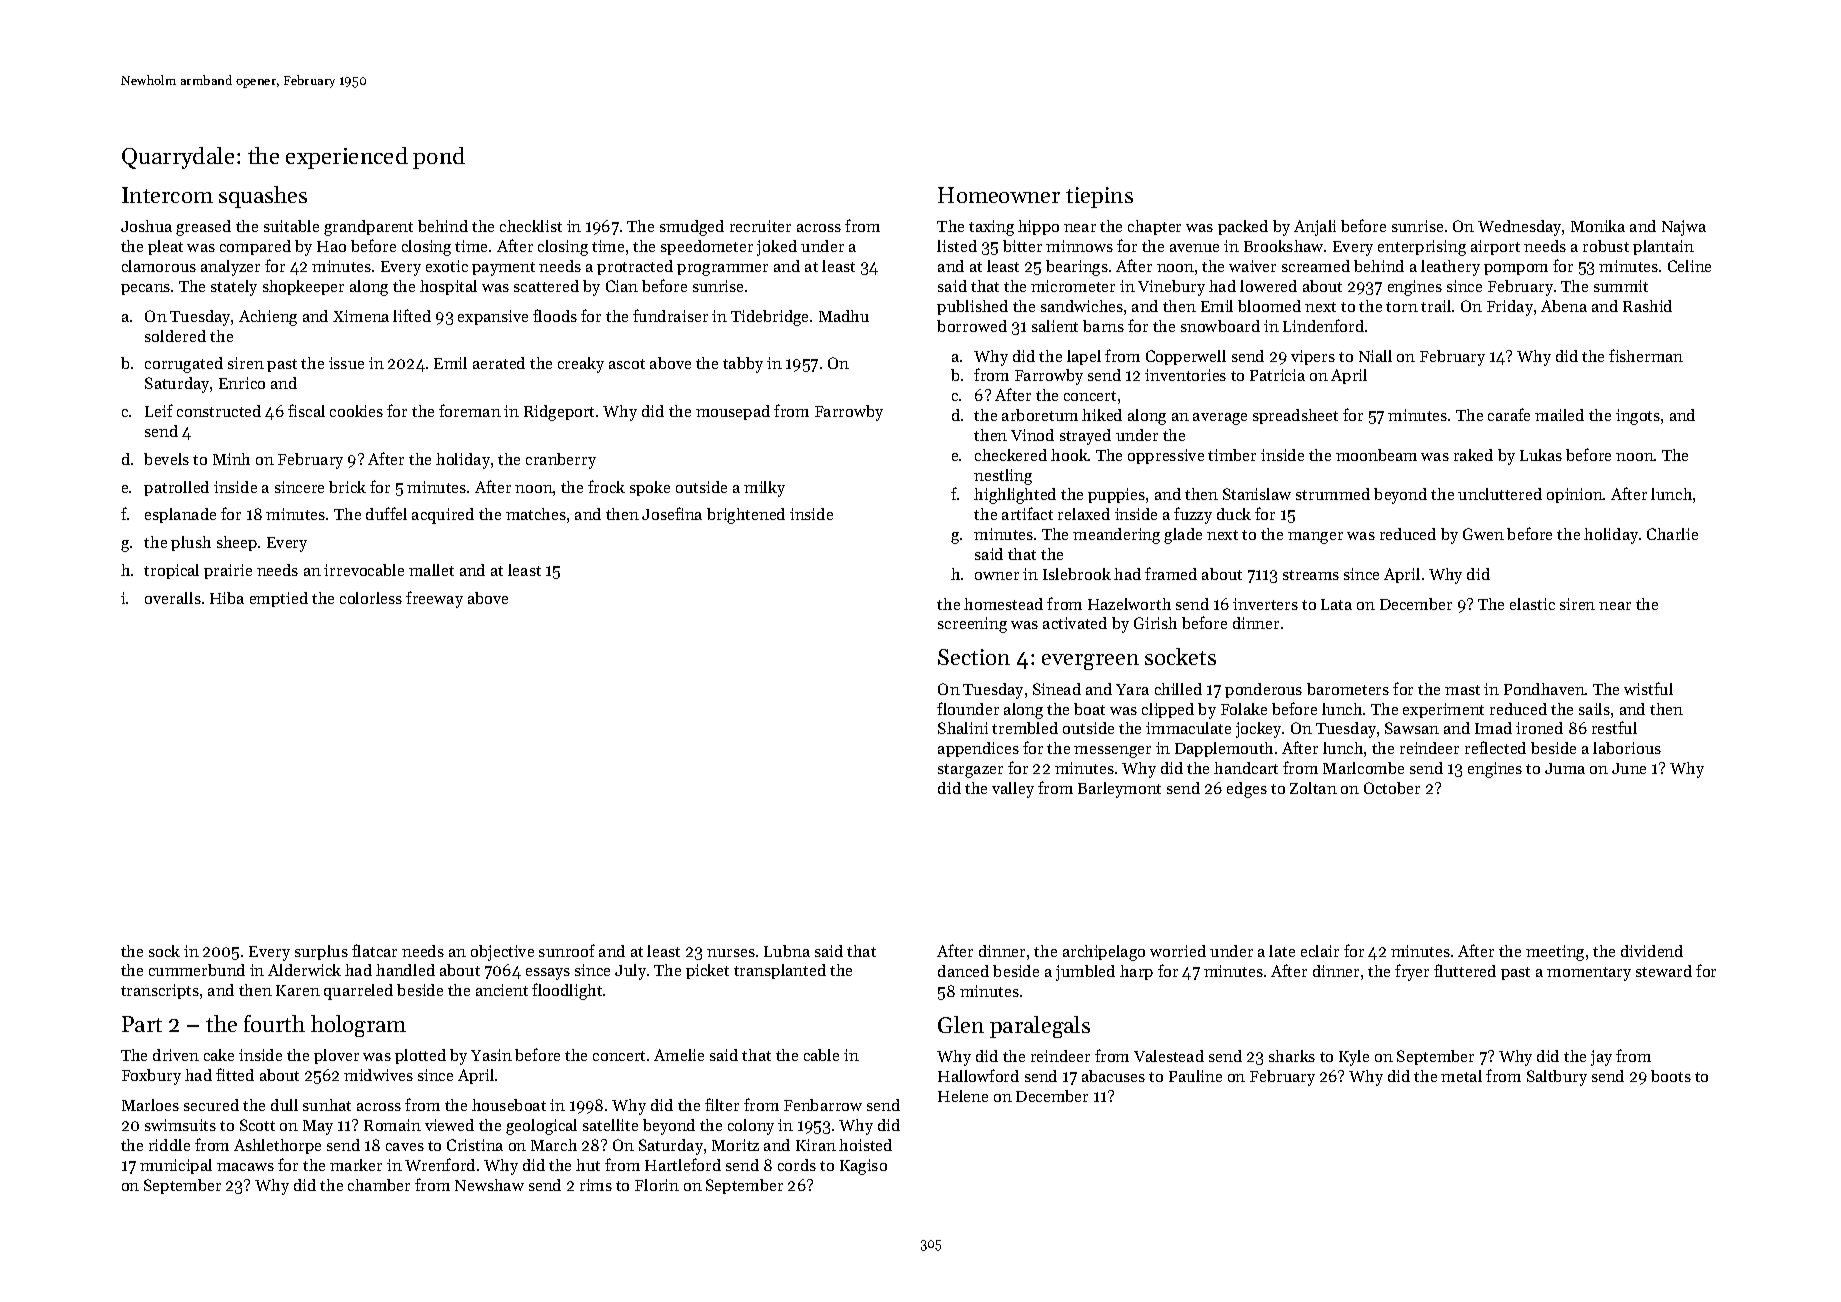 The height and width of the screenshot is (1302, 1841). Describe the element at coordinates (970, 771) in the screenshot. I see `stargazer` at that location.
